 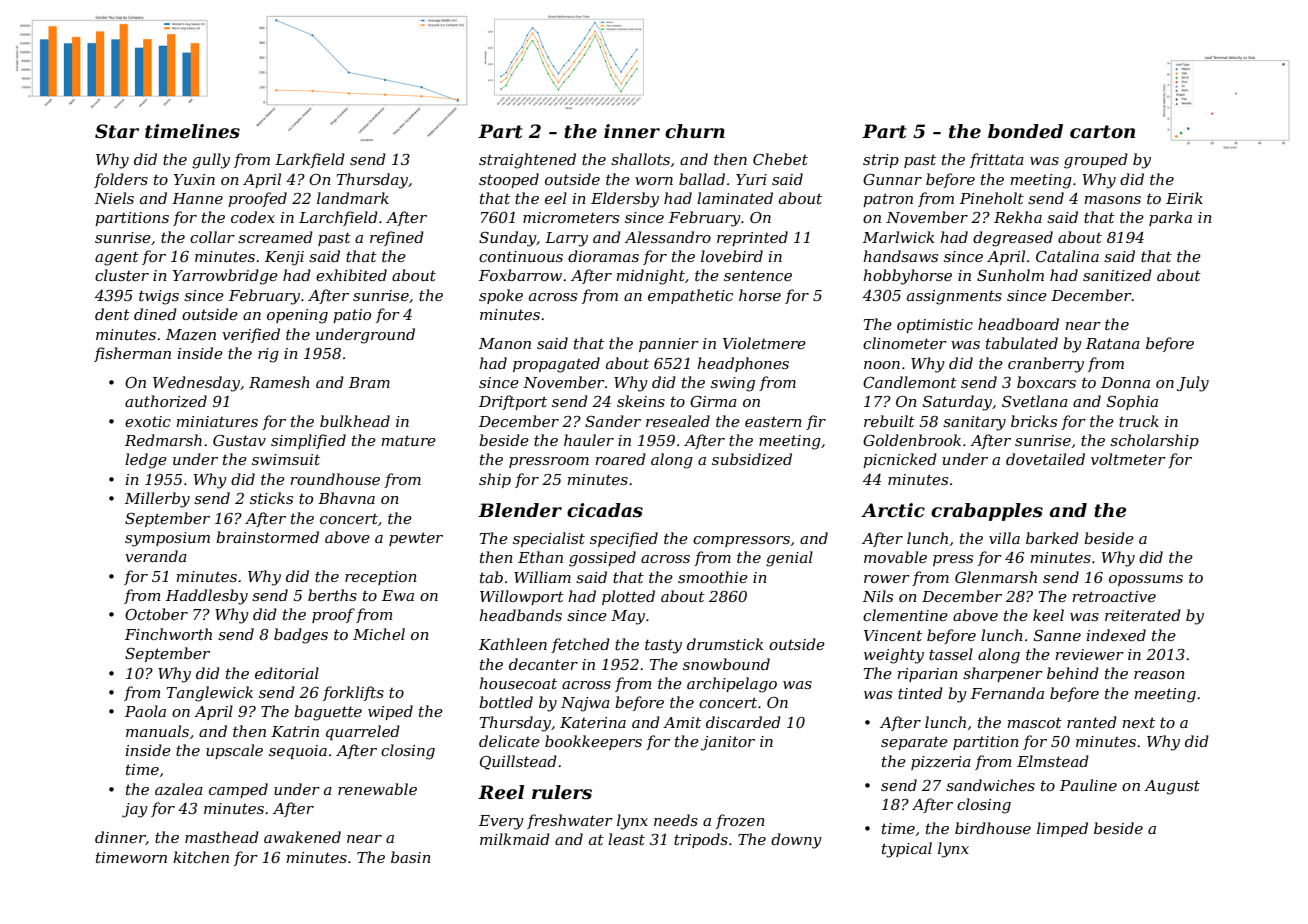 I want to click on voltmeter, so click(x=1128, y=459).
